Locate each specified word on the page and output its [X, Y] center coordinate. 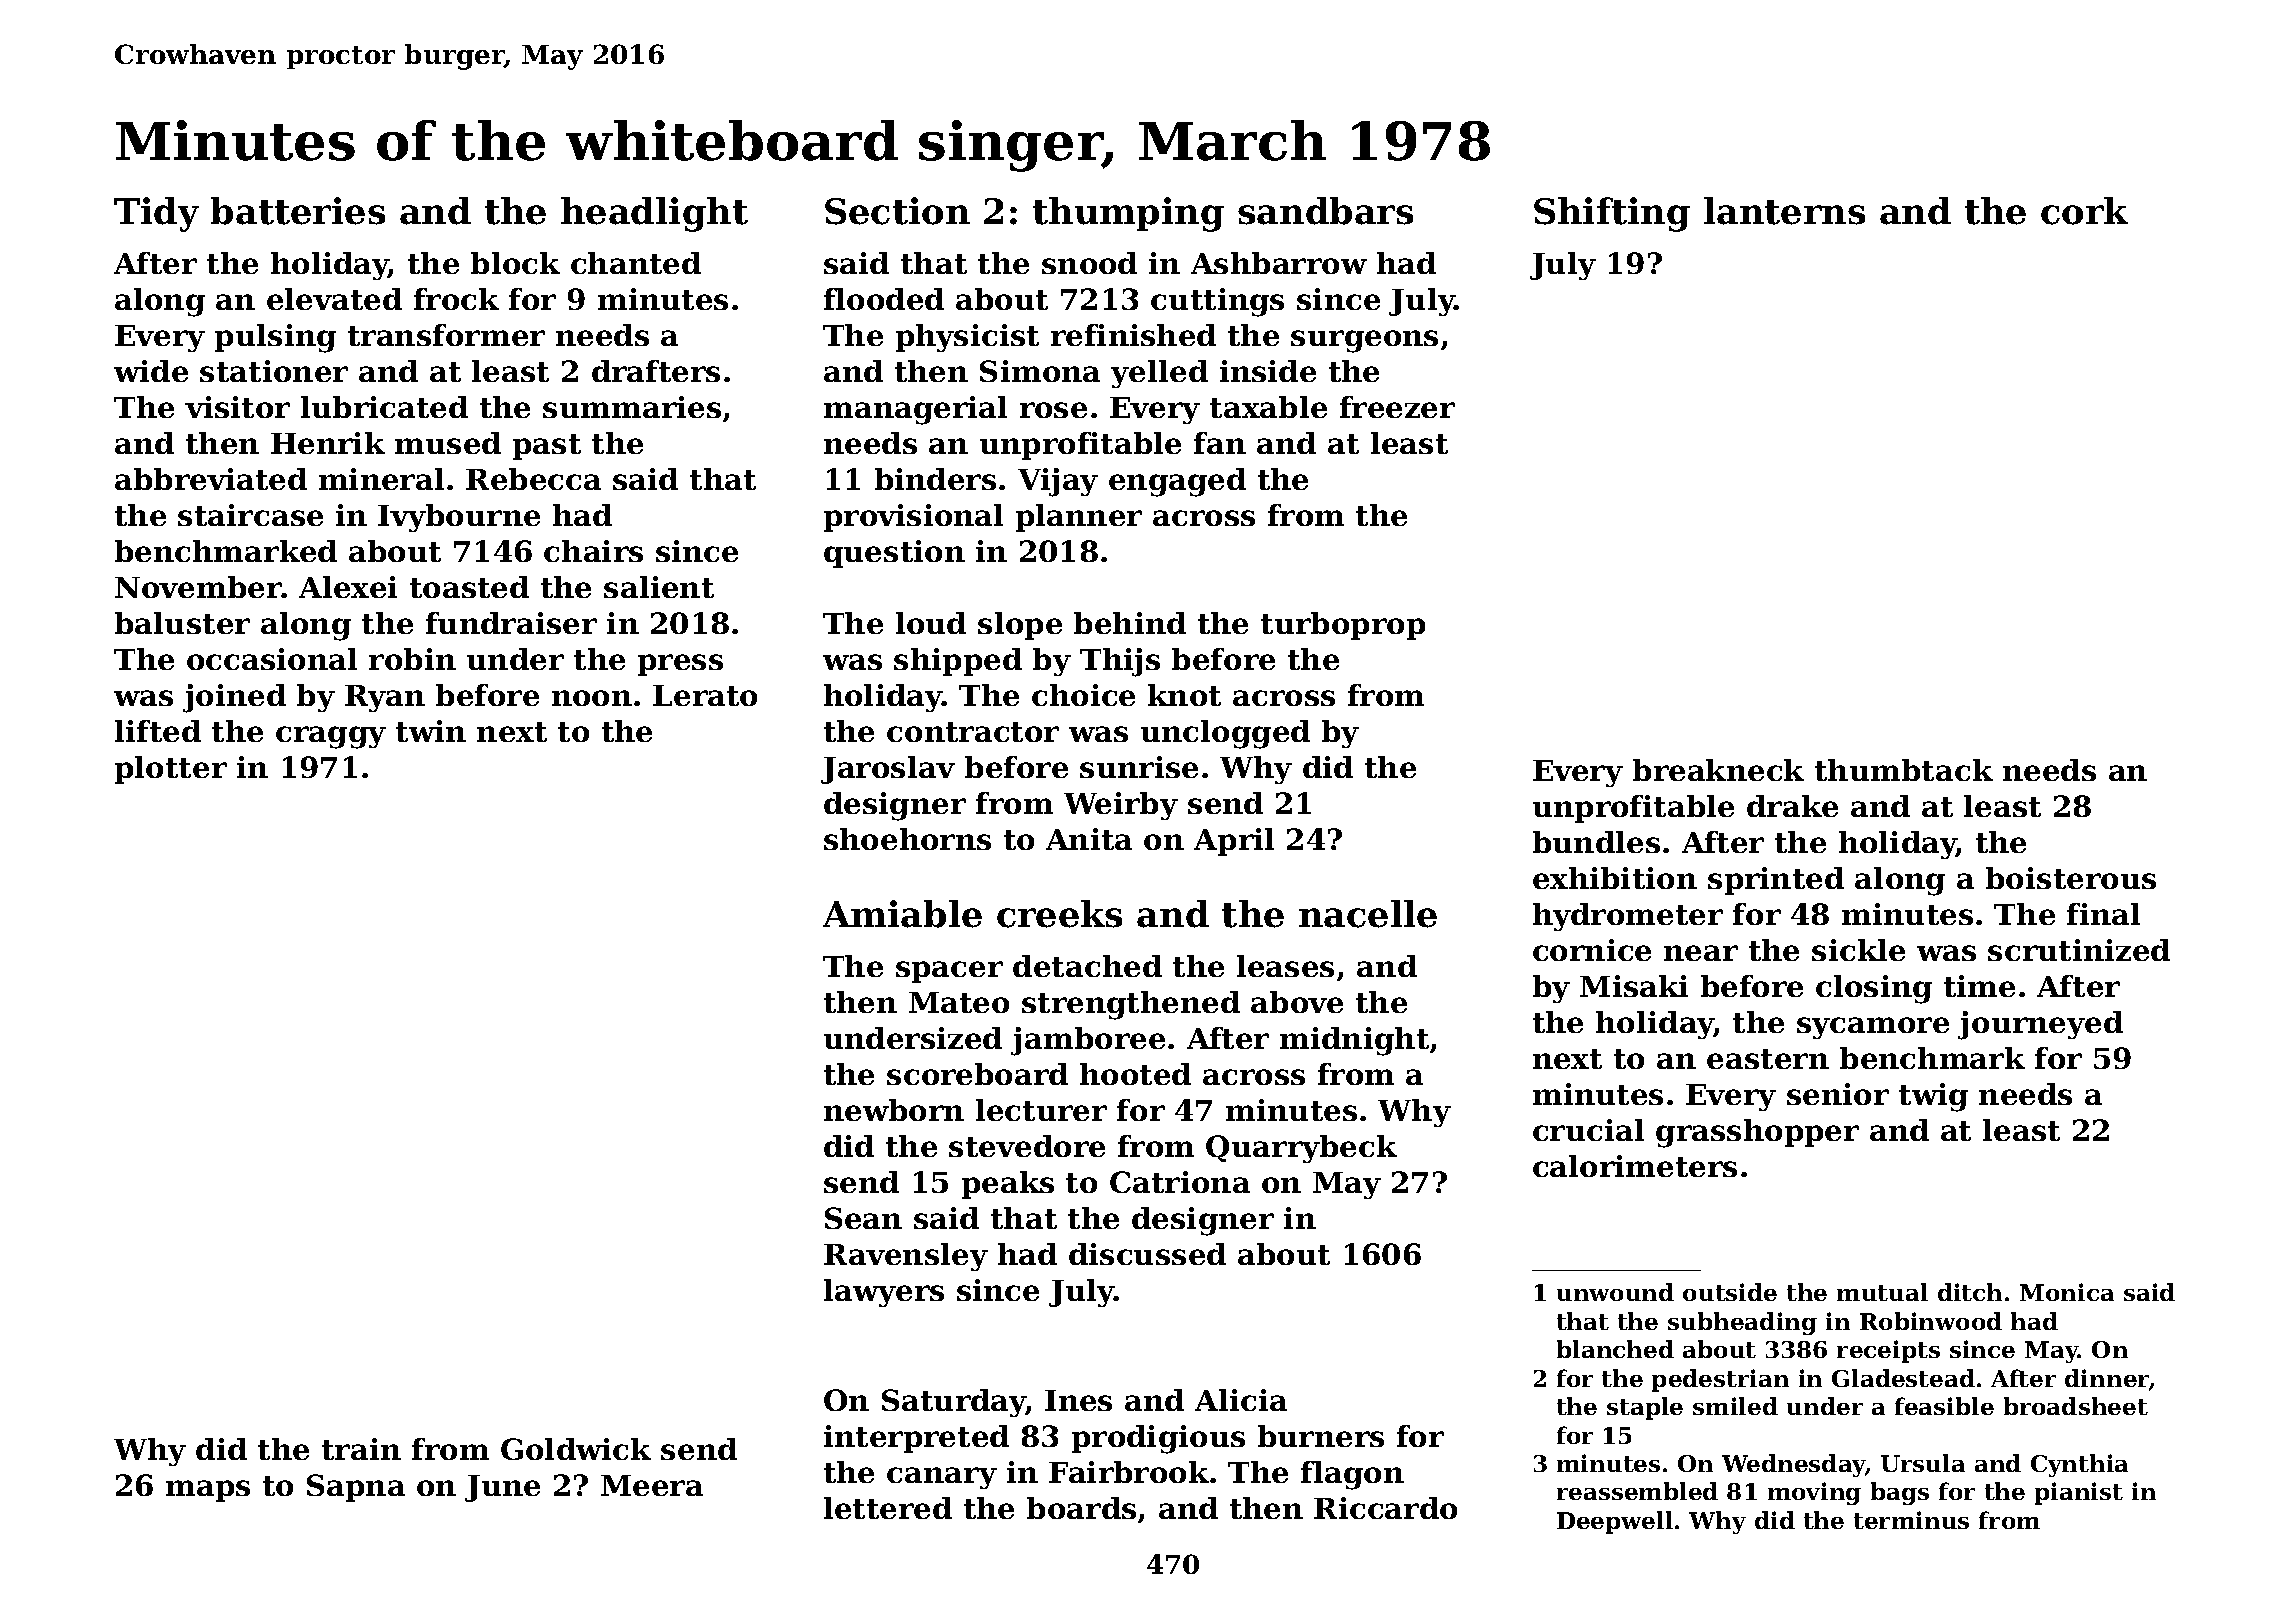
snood [1089, 263]
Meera [652, 1485]
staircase [250, 515]
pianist [2079, 1493]
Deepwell [1615, 1522]
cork [2084, 211]
